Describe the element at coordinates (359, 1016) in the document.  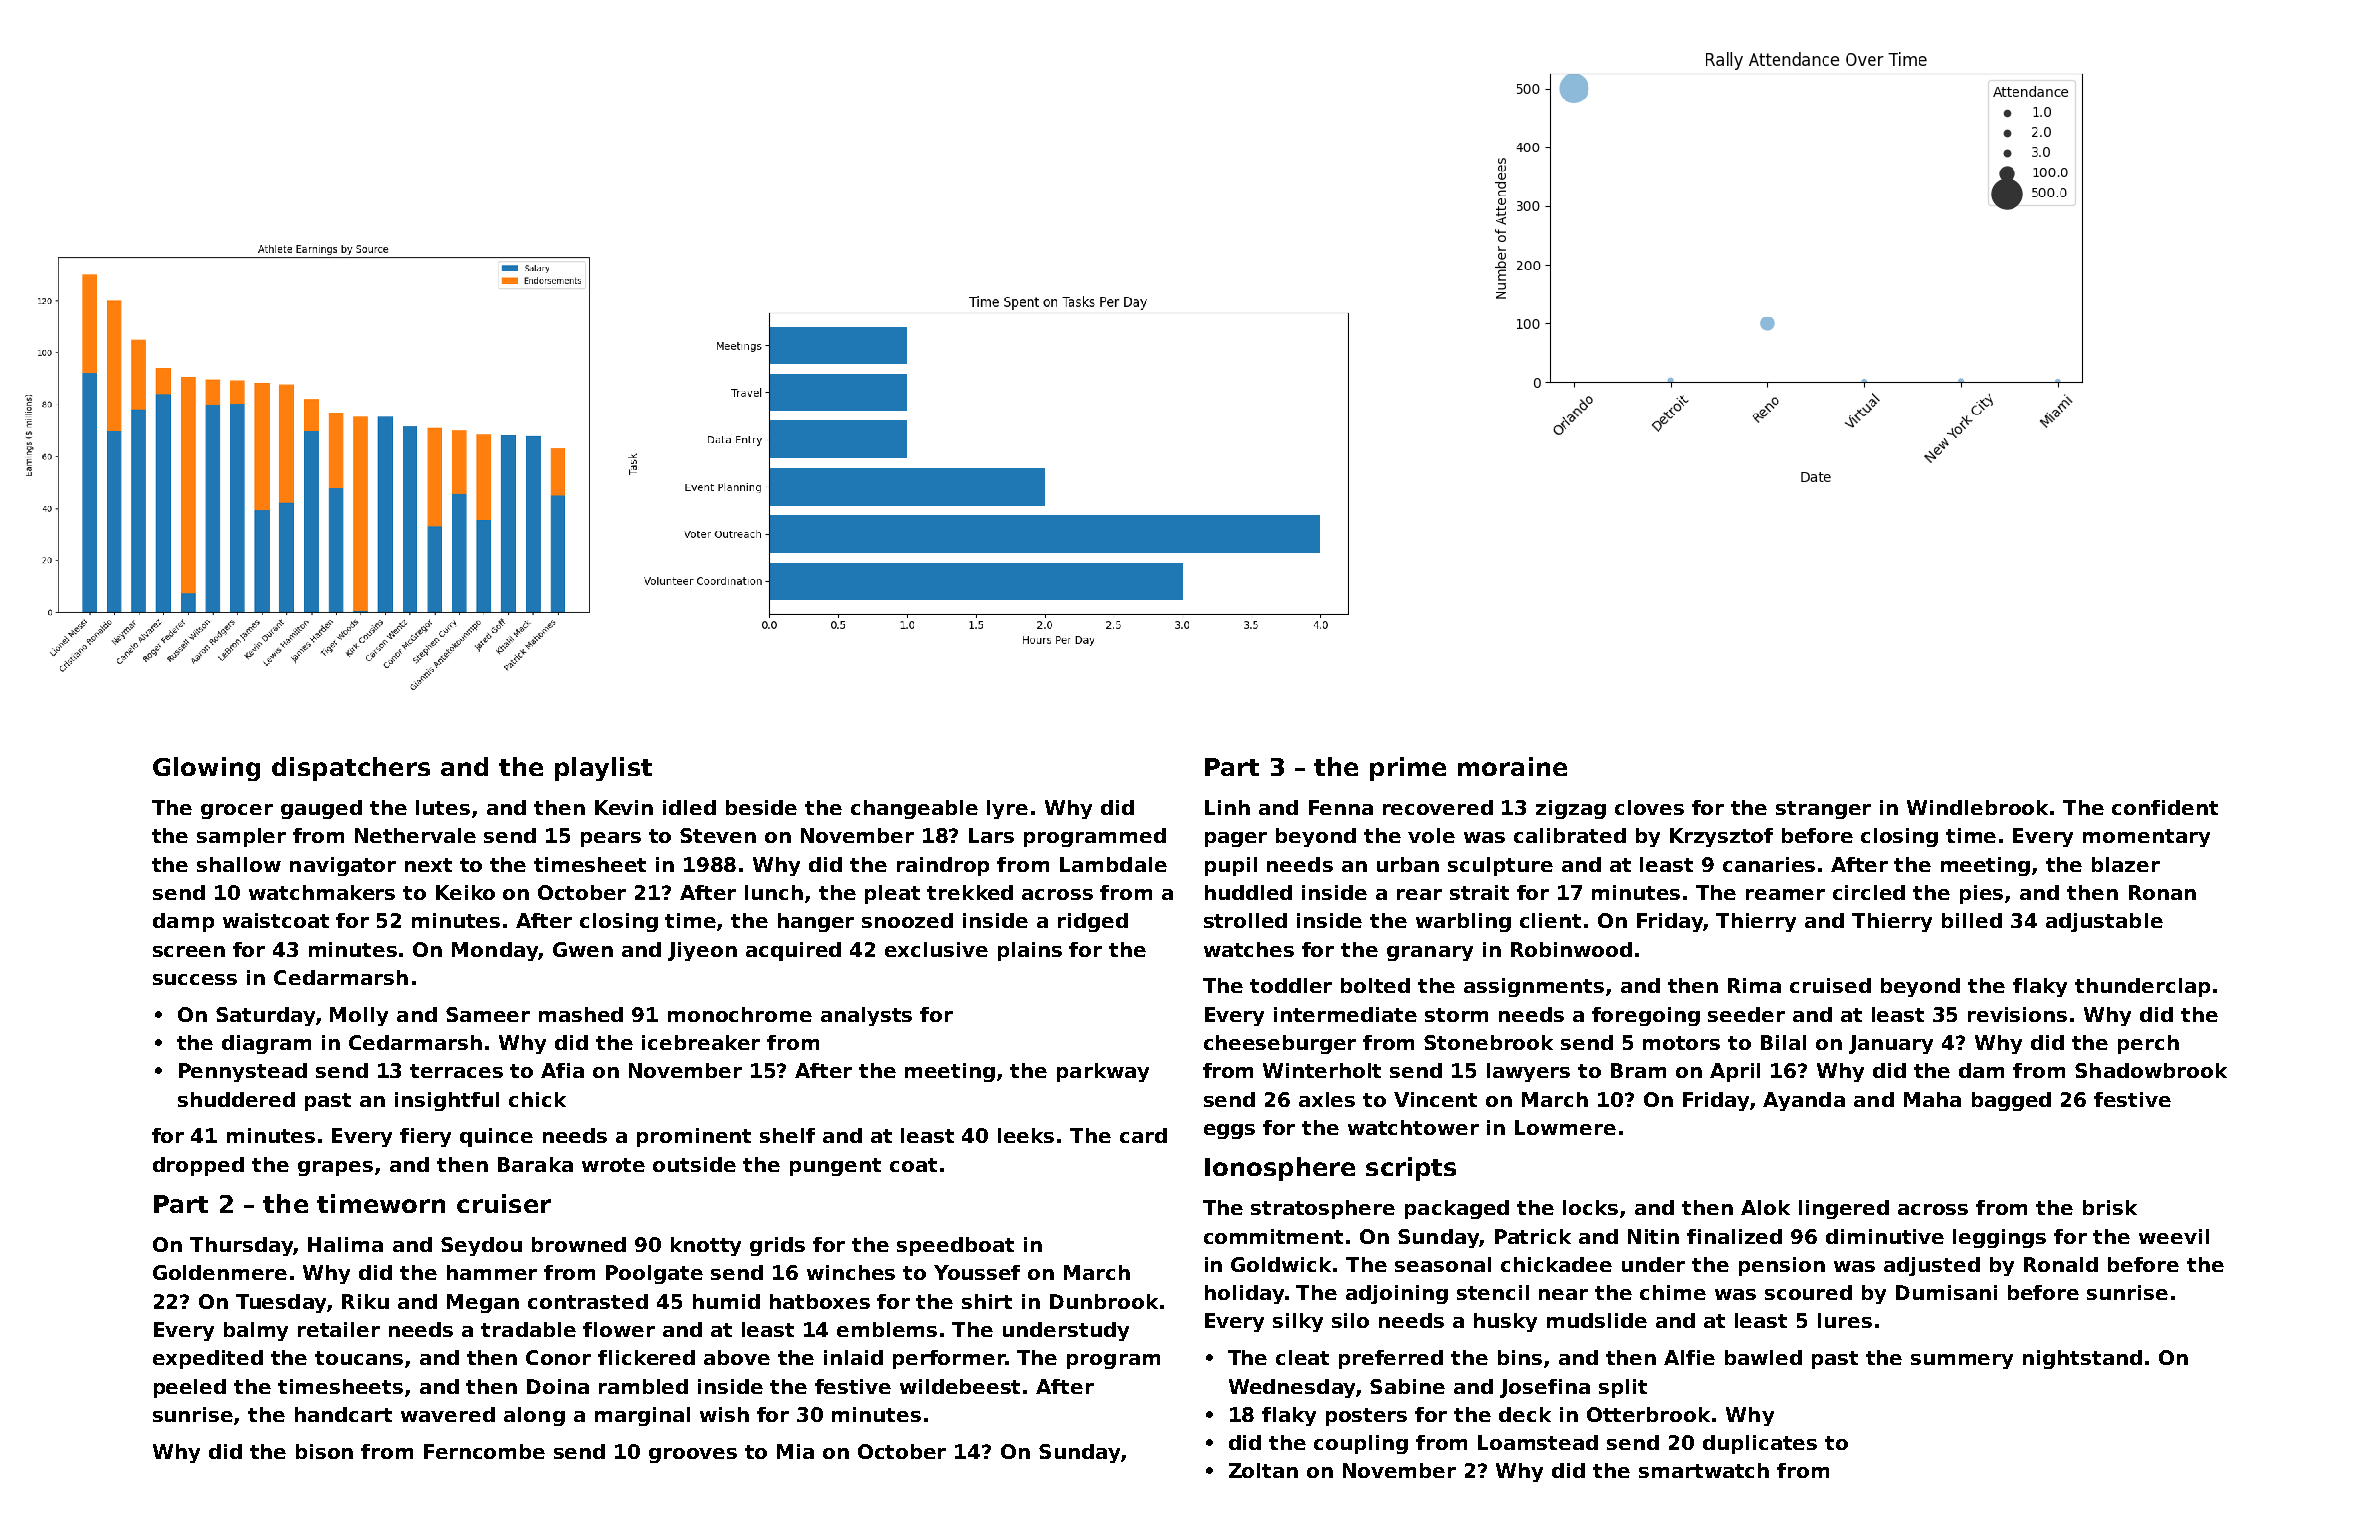
I see `Molly` at that location.
